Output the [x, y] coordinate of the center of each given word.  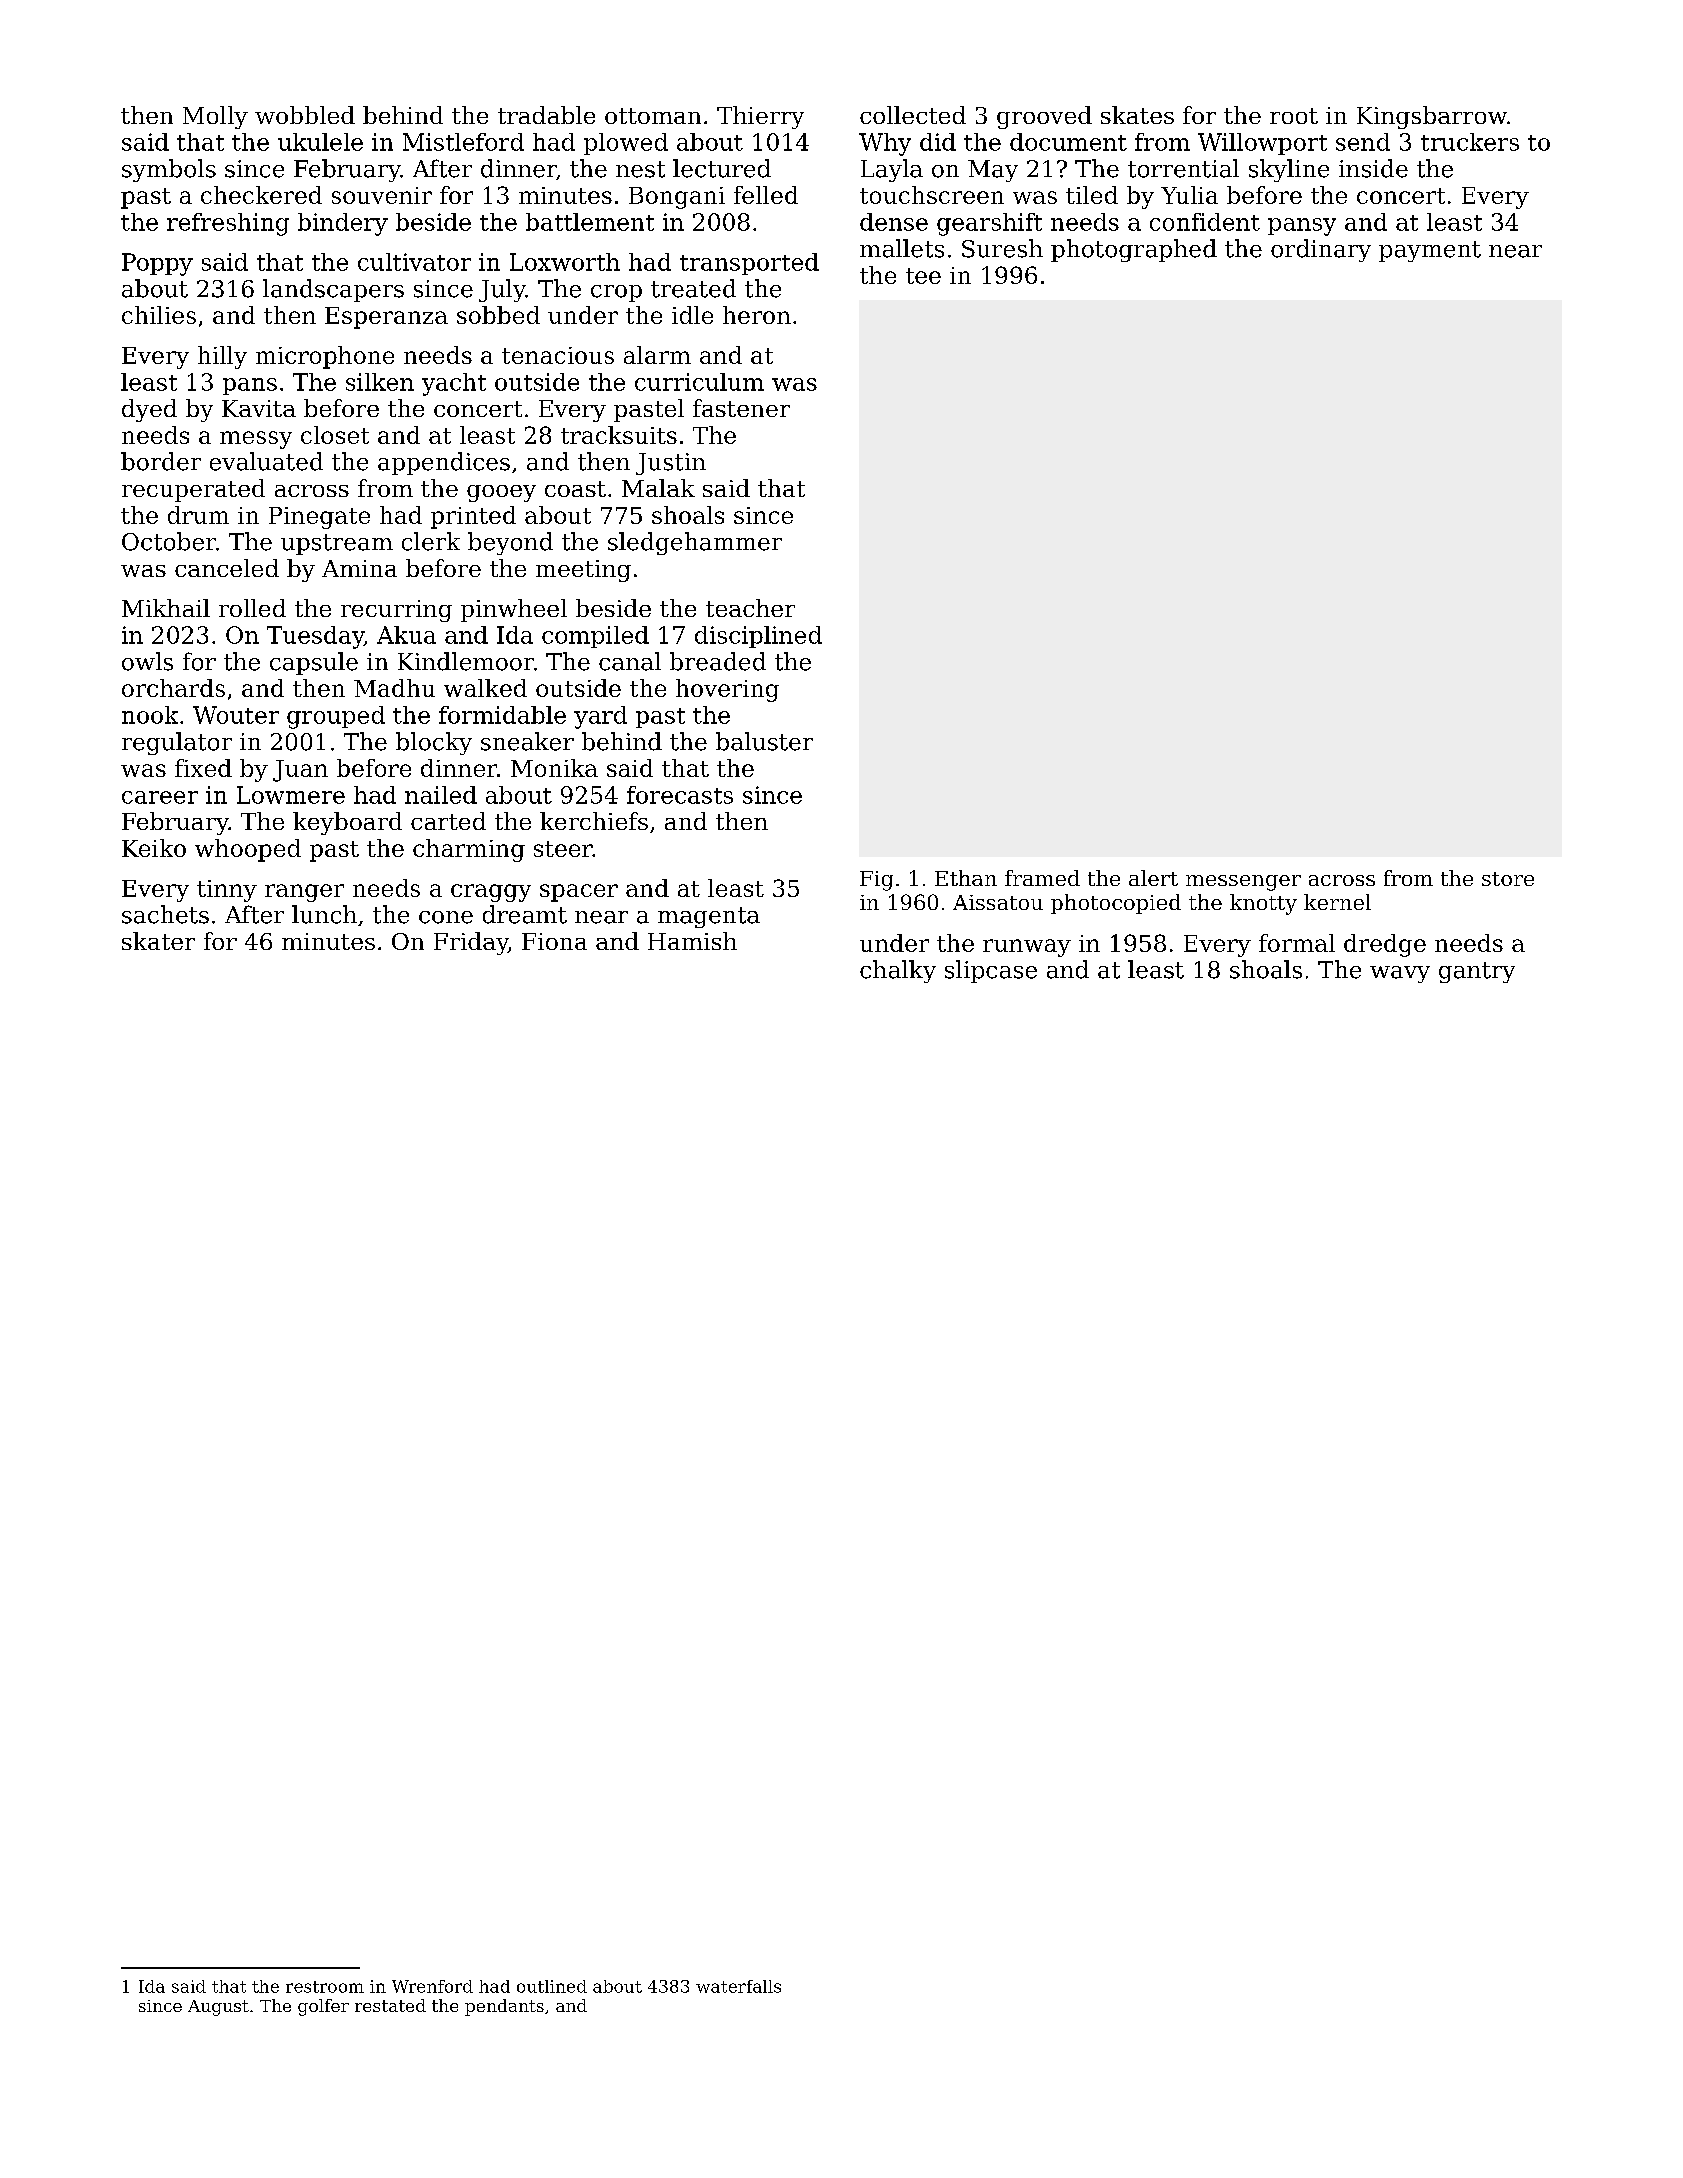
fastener [741, 408]
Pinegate [319, 518]
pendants [504, 2007]
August [218, 2008]
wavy [1400, 974]
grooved [1044, 117]
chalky [898, 971]
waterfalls [738, 1986]
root [1294, 116]
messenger [1243, 883]
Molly [215, 117]
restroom [325, 1987]
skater [158, 941]
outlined [552, 1986]
